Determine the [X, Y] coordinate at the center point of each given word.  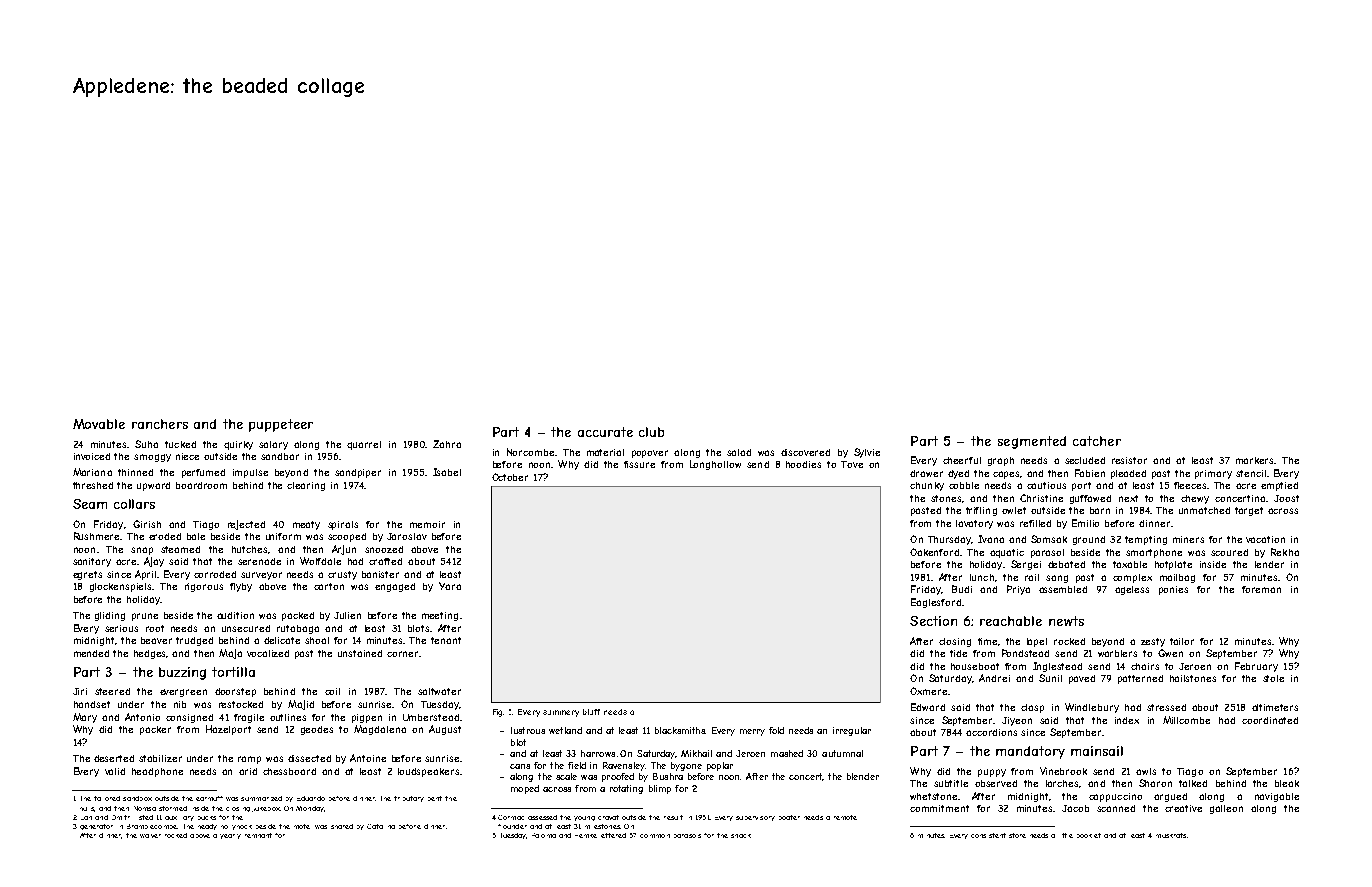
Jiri [80, 691]
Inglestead [1057, 667]
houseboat [975, 666]
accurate [605, 432]
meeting [440, 616]
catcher [1097, 441]
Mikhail [696, 753]
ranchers [160, 424]
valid [115, 771]
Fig [498, 713]
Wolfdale [320, 561]
